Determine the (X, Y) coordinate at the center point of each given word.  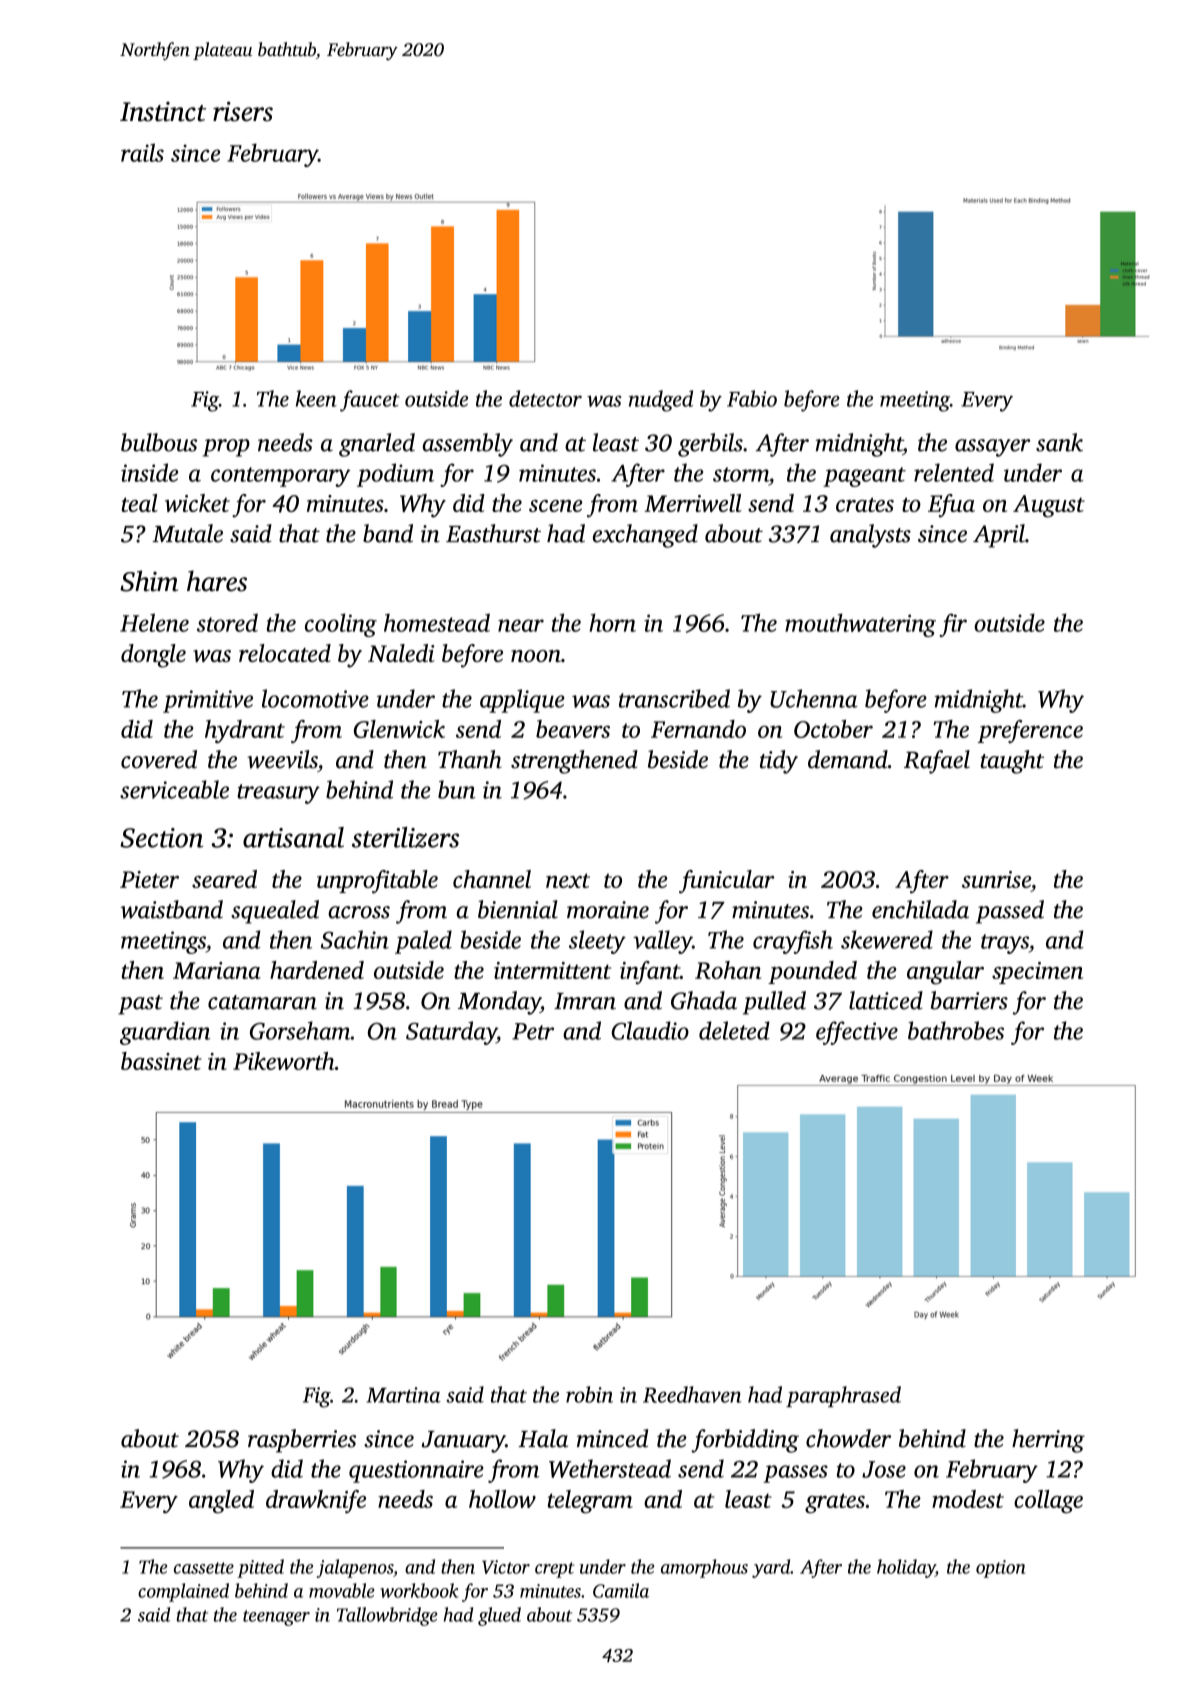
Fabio (752, 398)
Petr (533, 1031)
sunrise (996, 879)
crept (555, 1570)
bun (457, 789)
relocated (285, 653)
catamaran (262, 1002)
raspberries (302, 1441)
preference (1030, 731)
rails (142, 152)
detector (545, 398)
